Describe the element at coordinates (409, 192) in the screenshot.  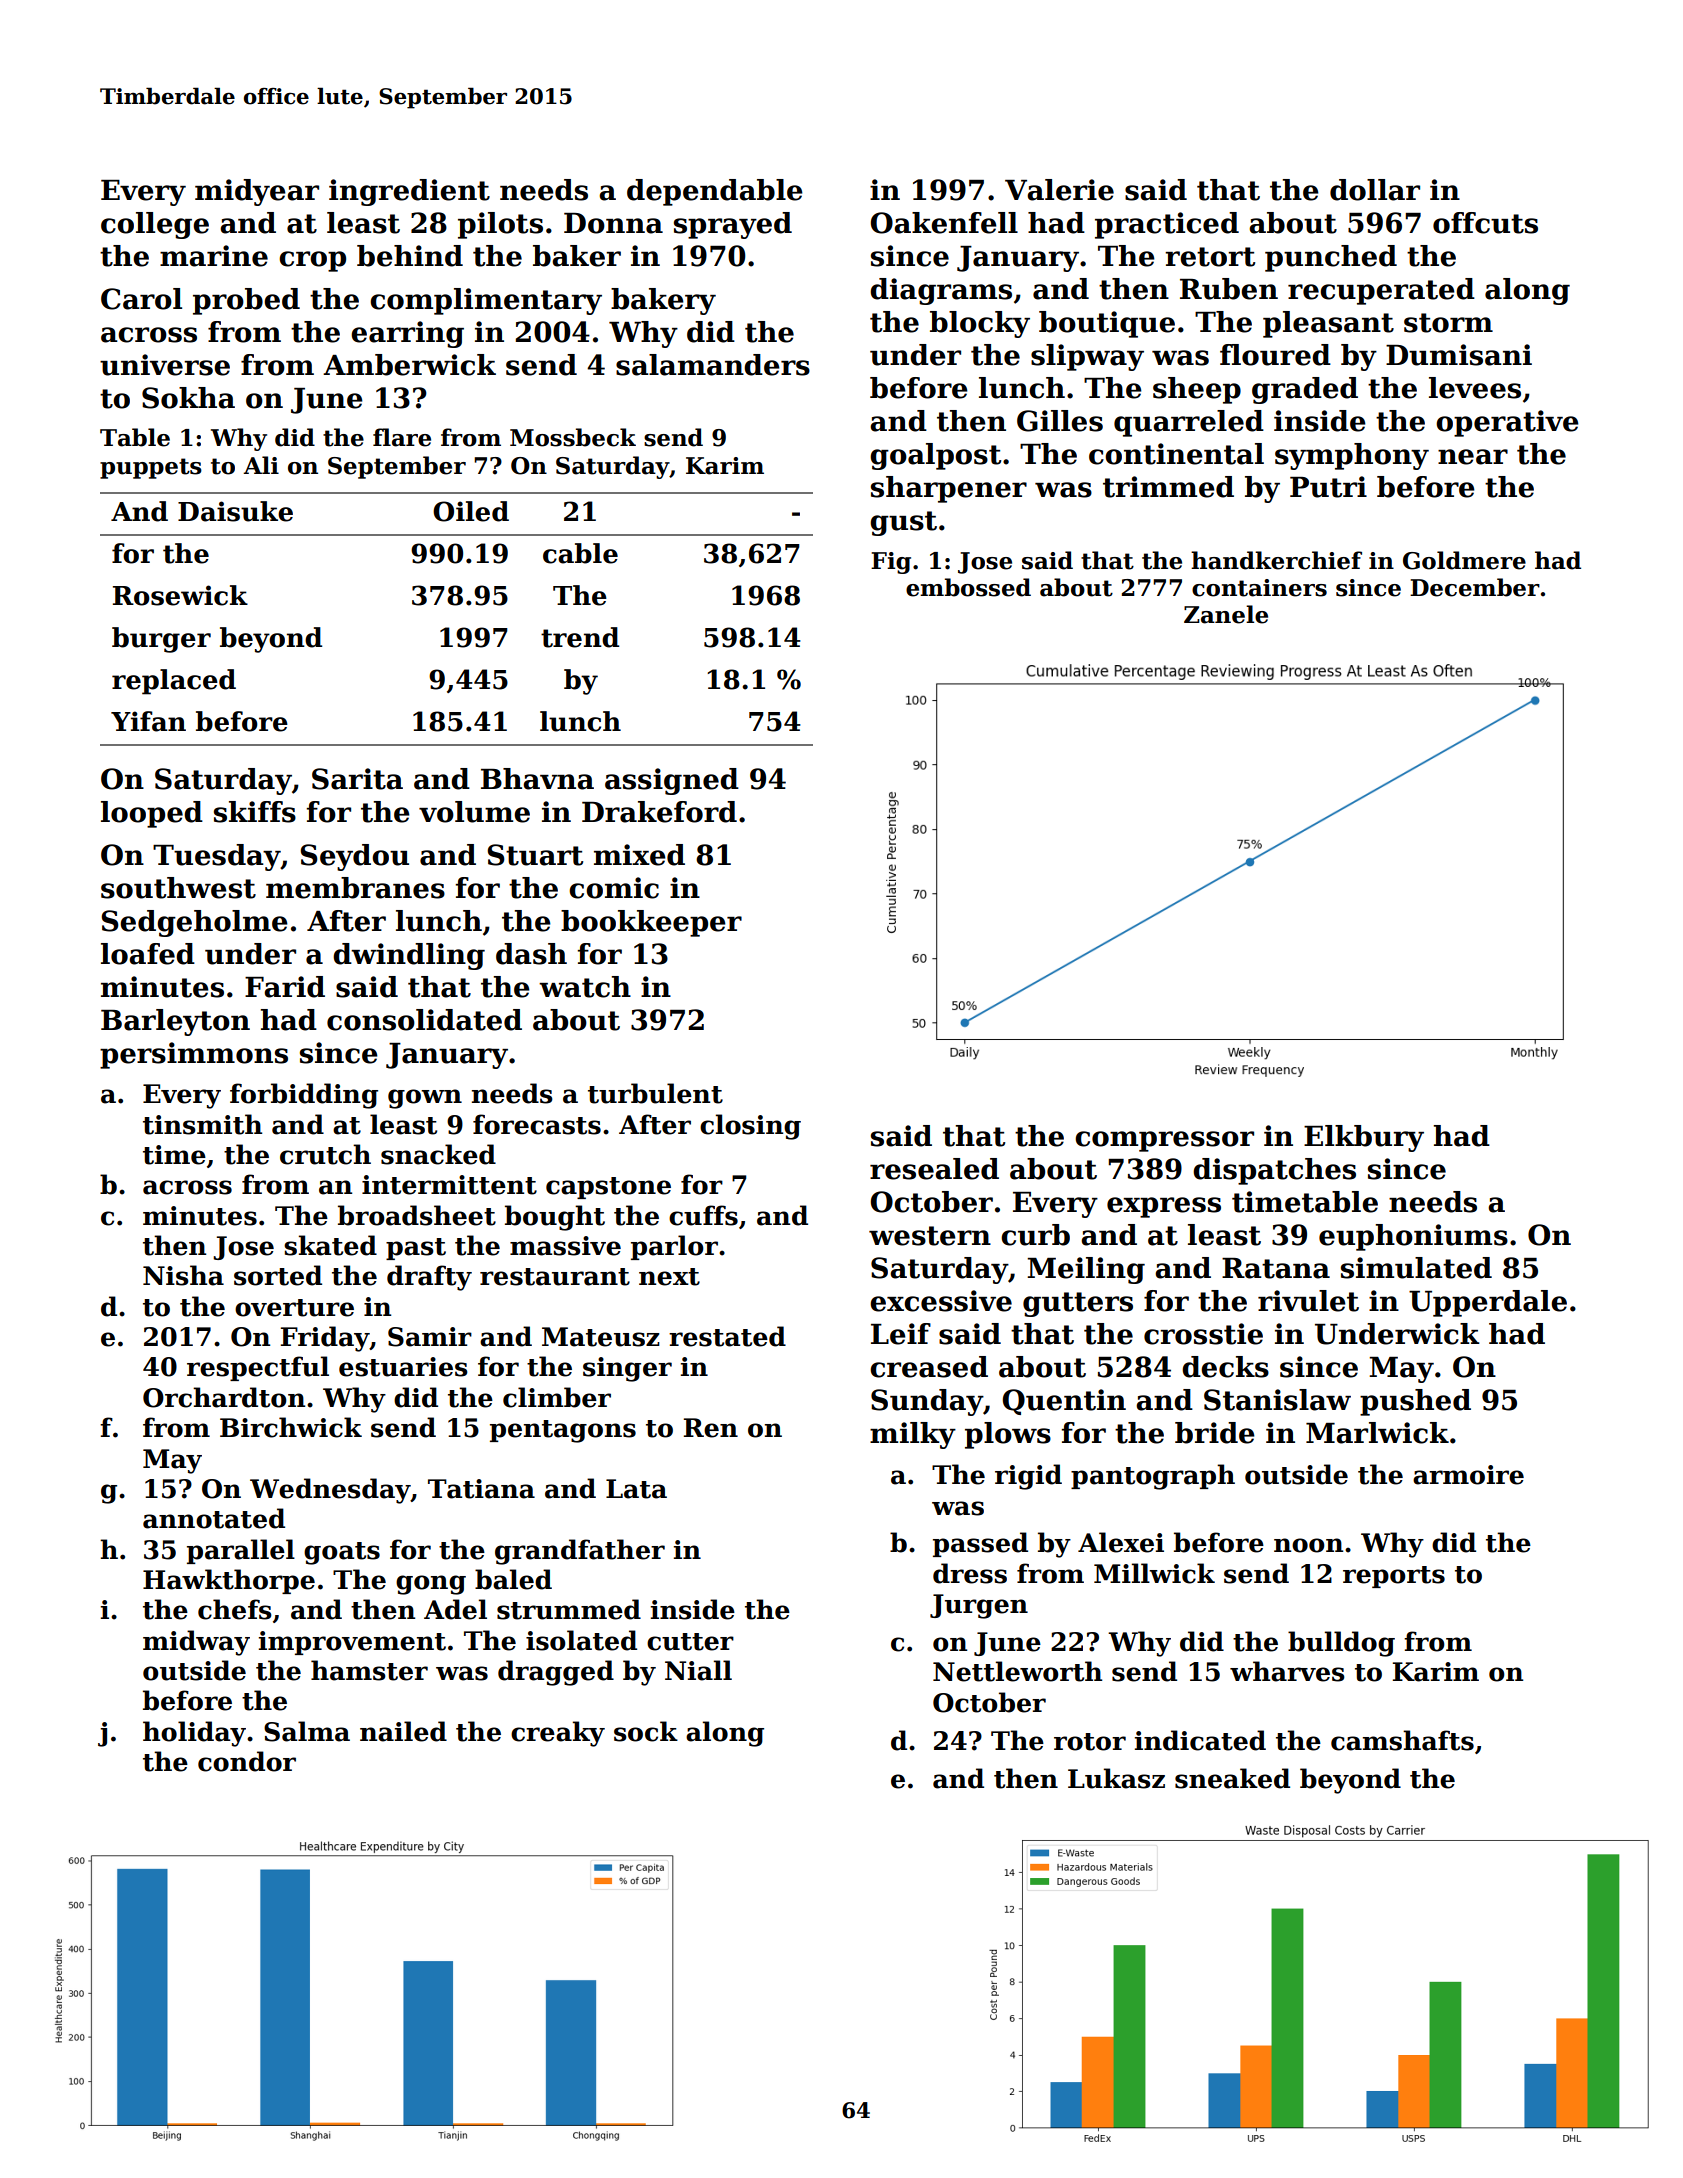
I see `ingredient` at that location.
